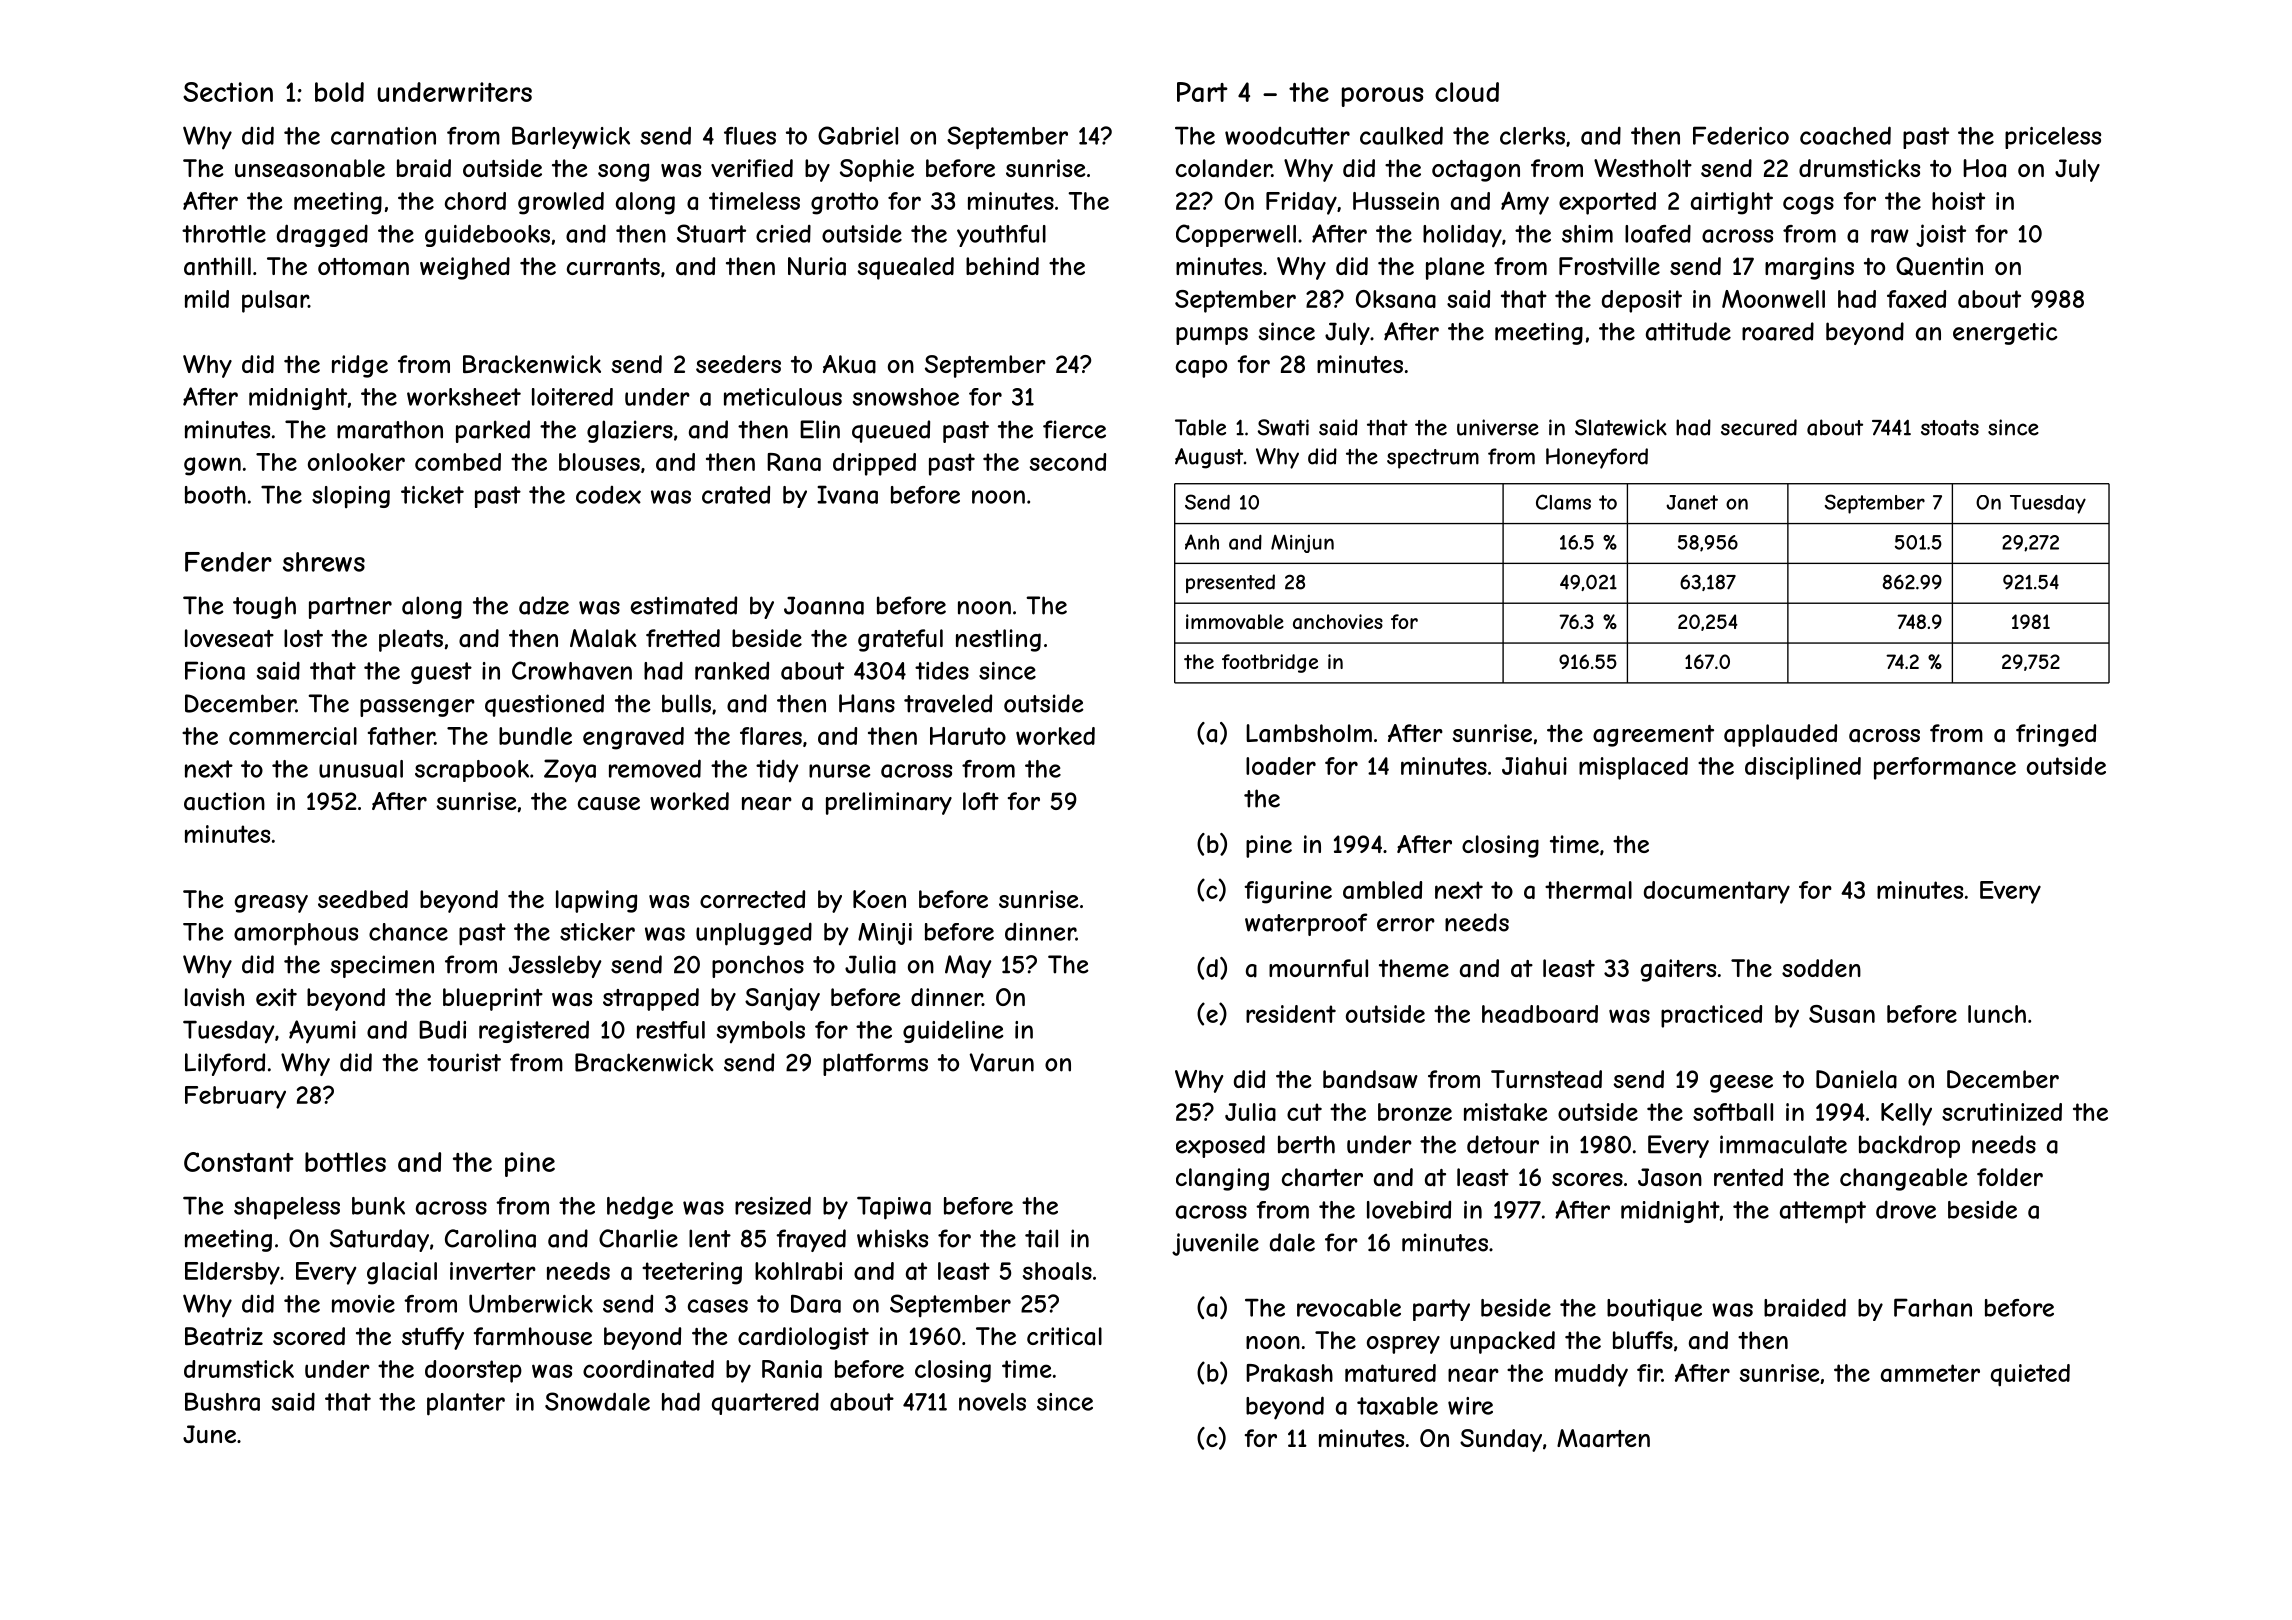  What do you see at coordinates (648, 1369) in the screenshot?
I see `coordinated` at bounding box center [648, 1369].
